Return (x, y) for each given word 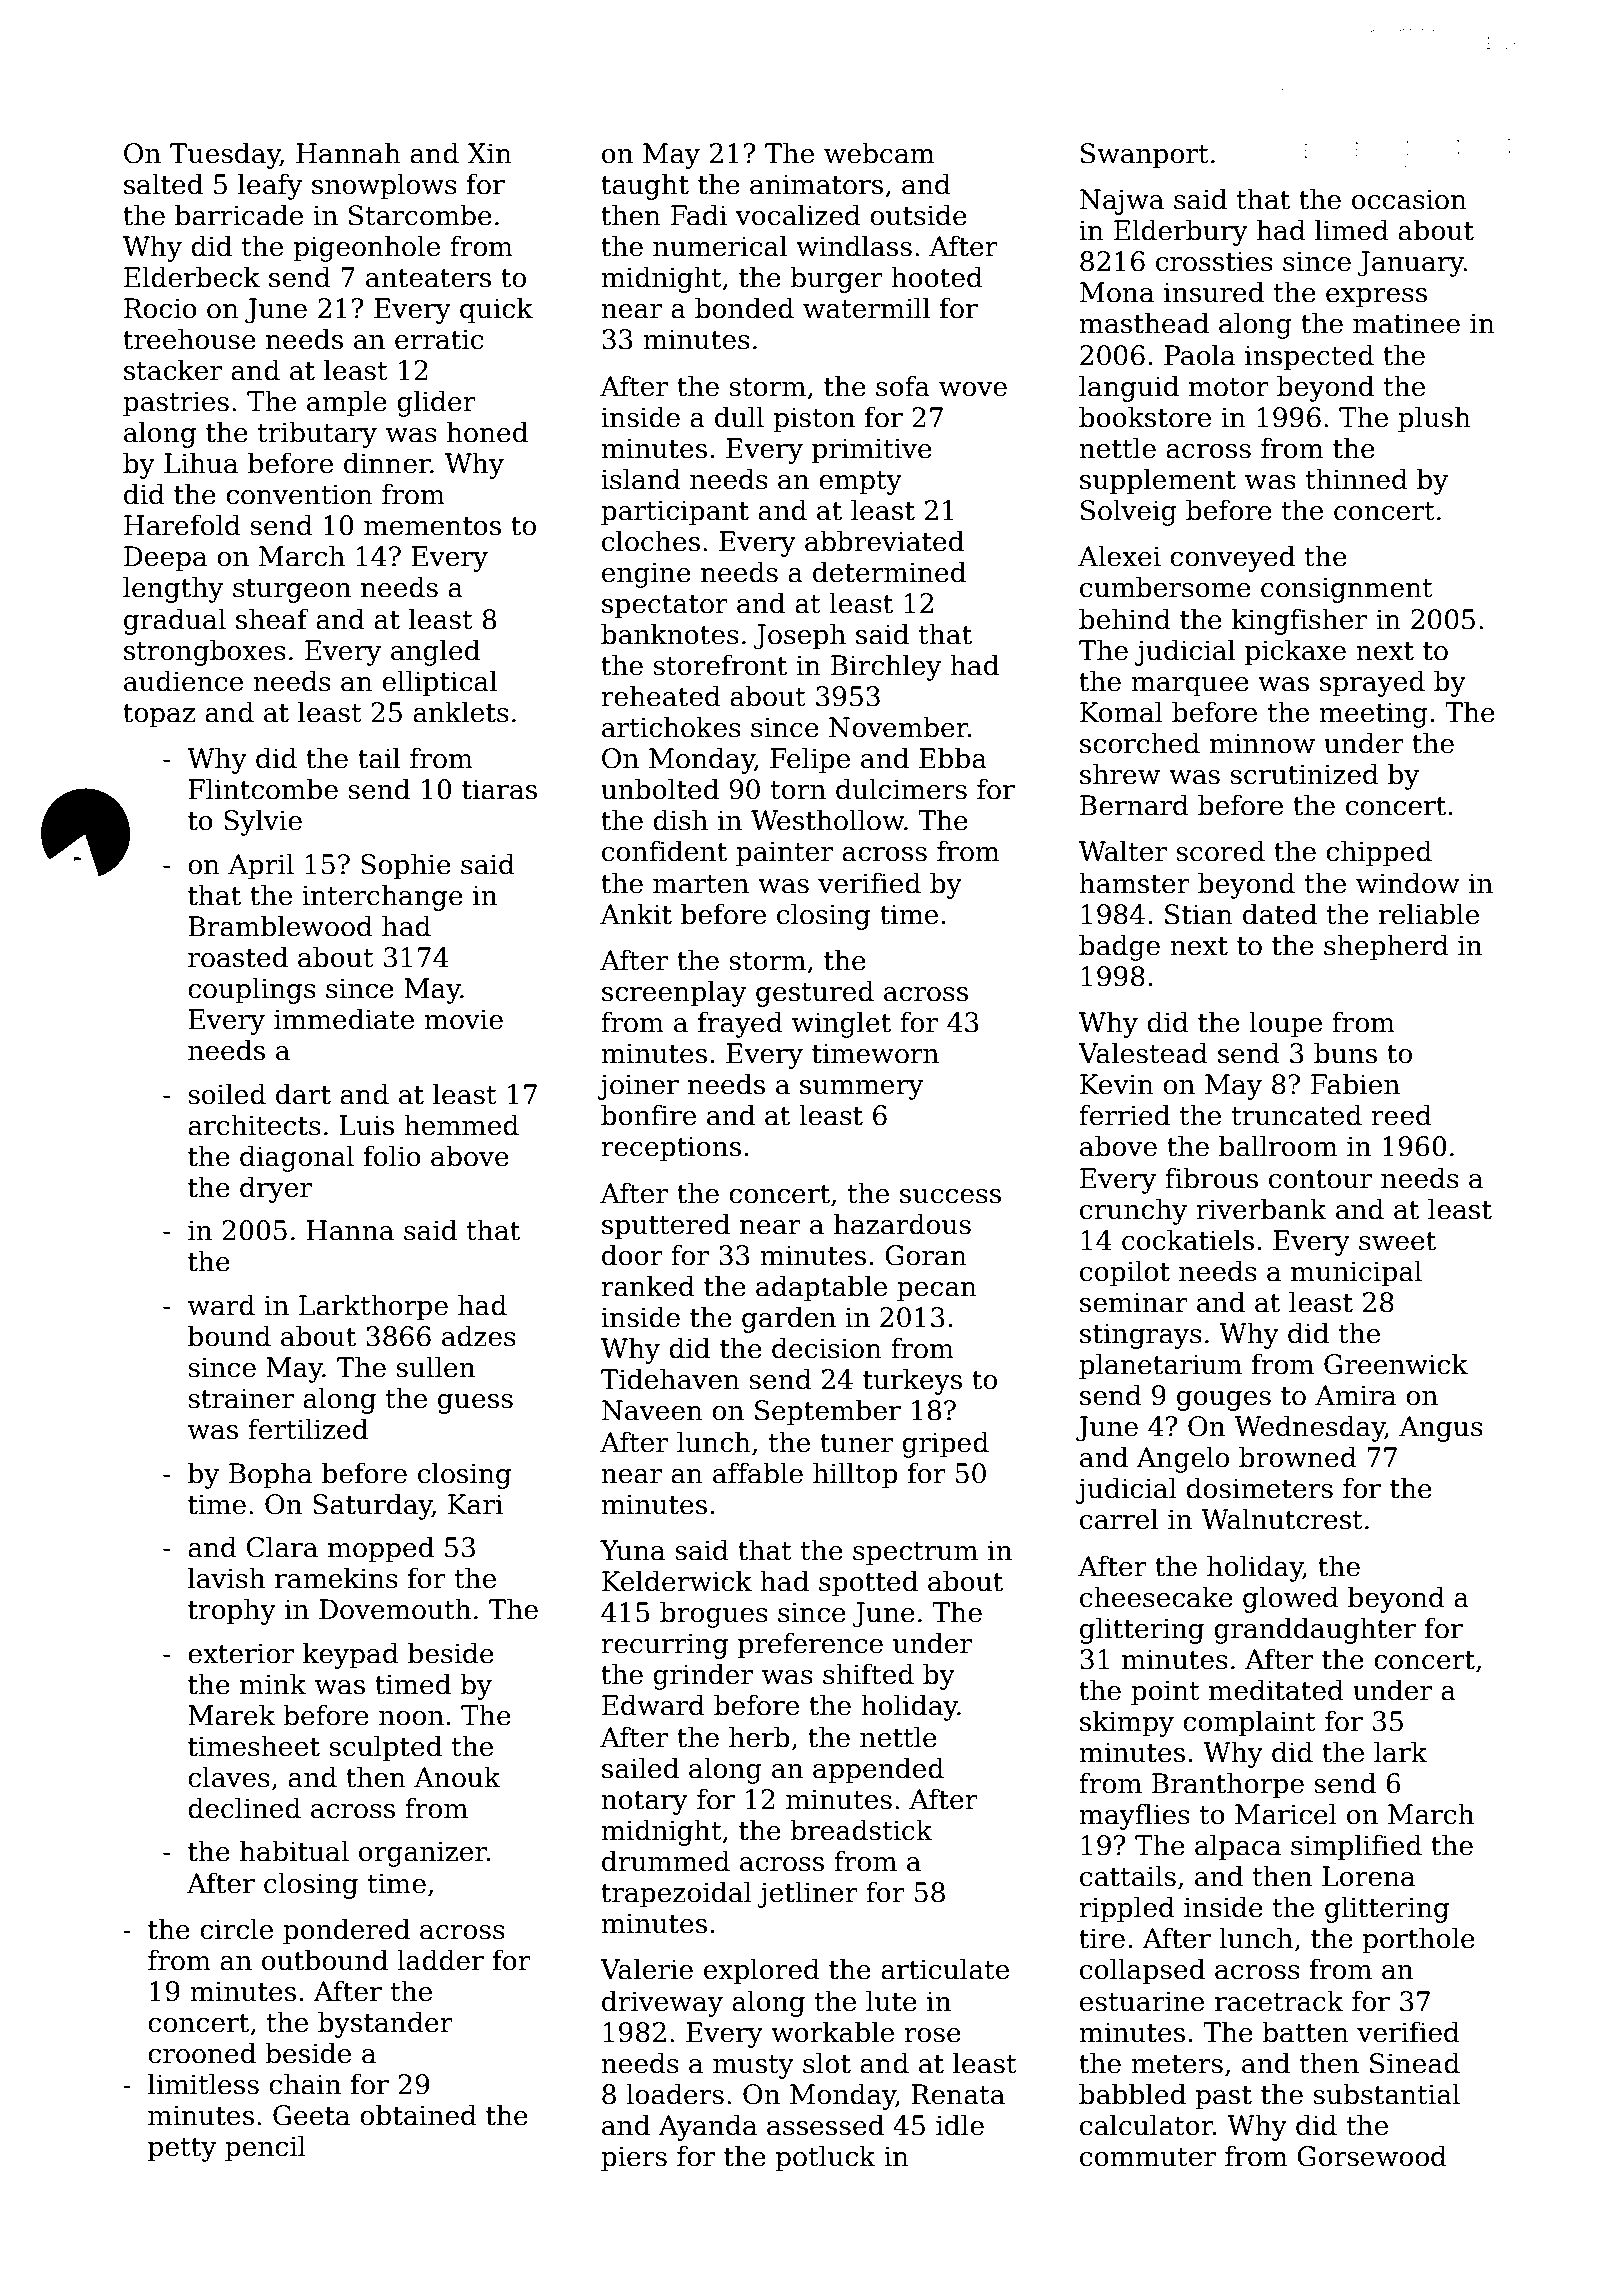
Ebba (953, 758)
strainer (241, 1398)
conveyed (1232, 558)
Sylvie (263, 822)
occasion (1409, 199)
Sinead (1415, 2063)
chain (305, 2084)
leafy (270, 186)
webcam (879, 153)
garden (789, 1319)
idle (960, 2125)
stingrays (1141, 1336)
